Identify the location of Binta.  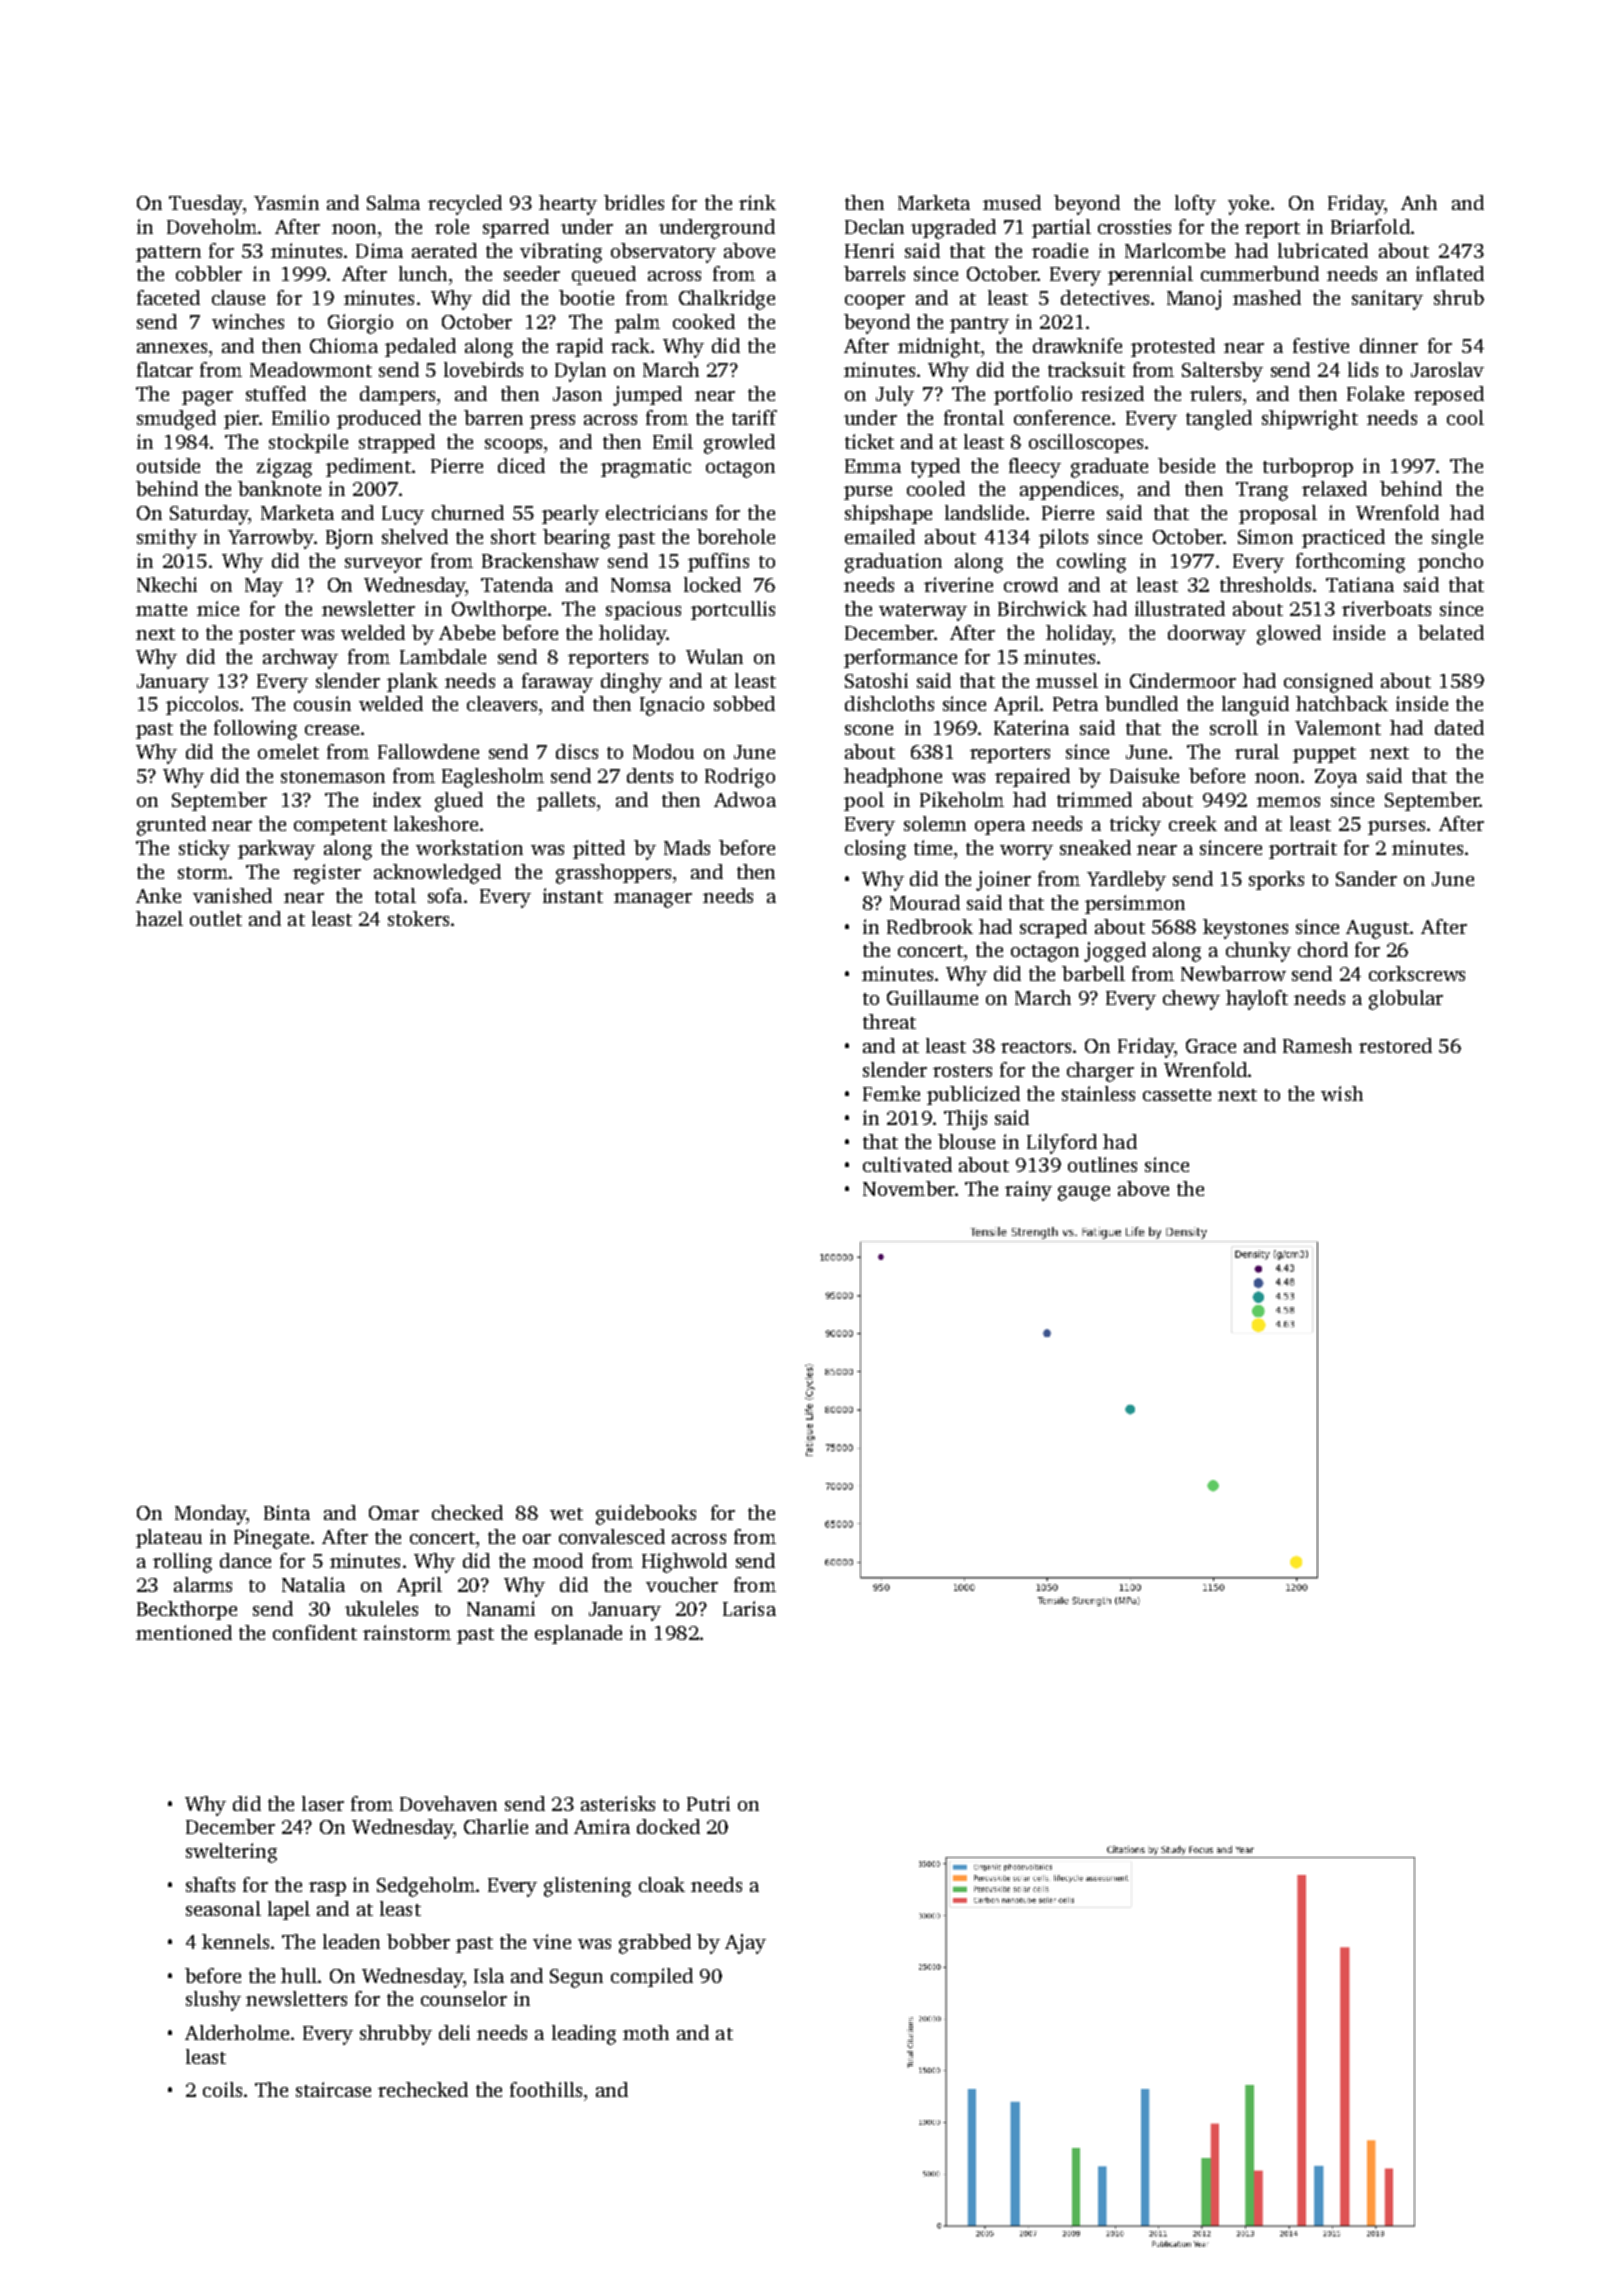
(287, 1512).
